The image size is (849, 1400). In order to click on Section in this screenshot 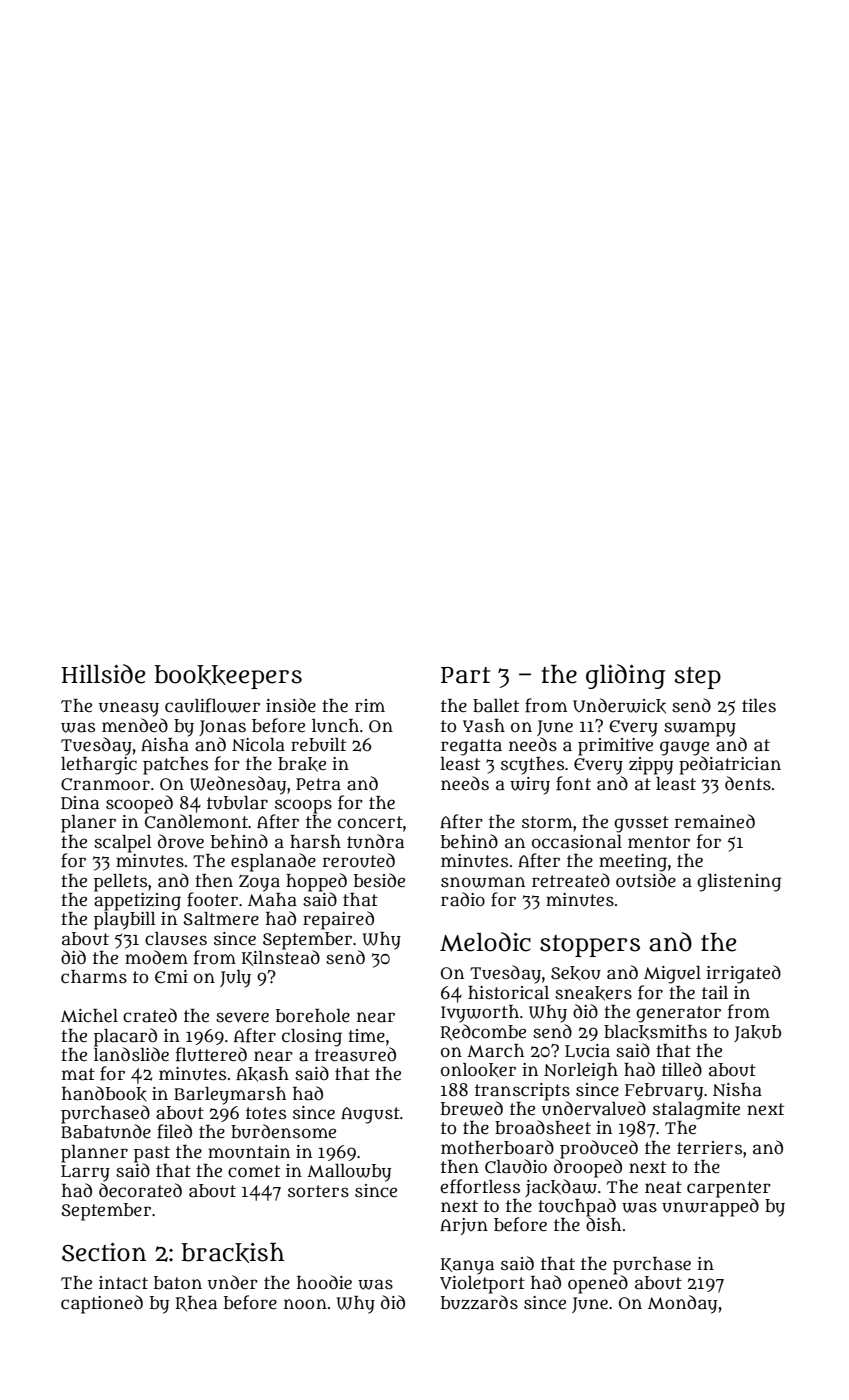, I will do `click(104, 1252)`.
